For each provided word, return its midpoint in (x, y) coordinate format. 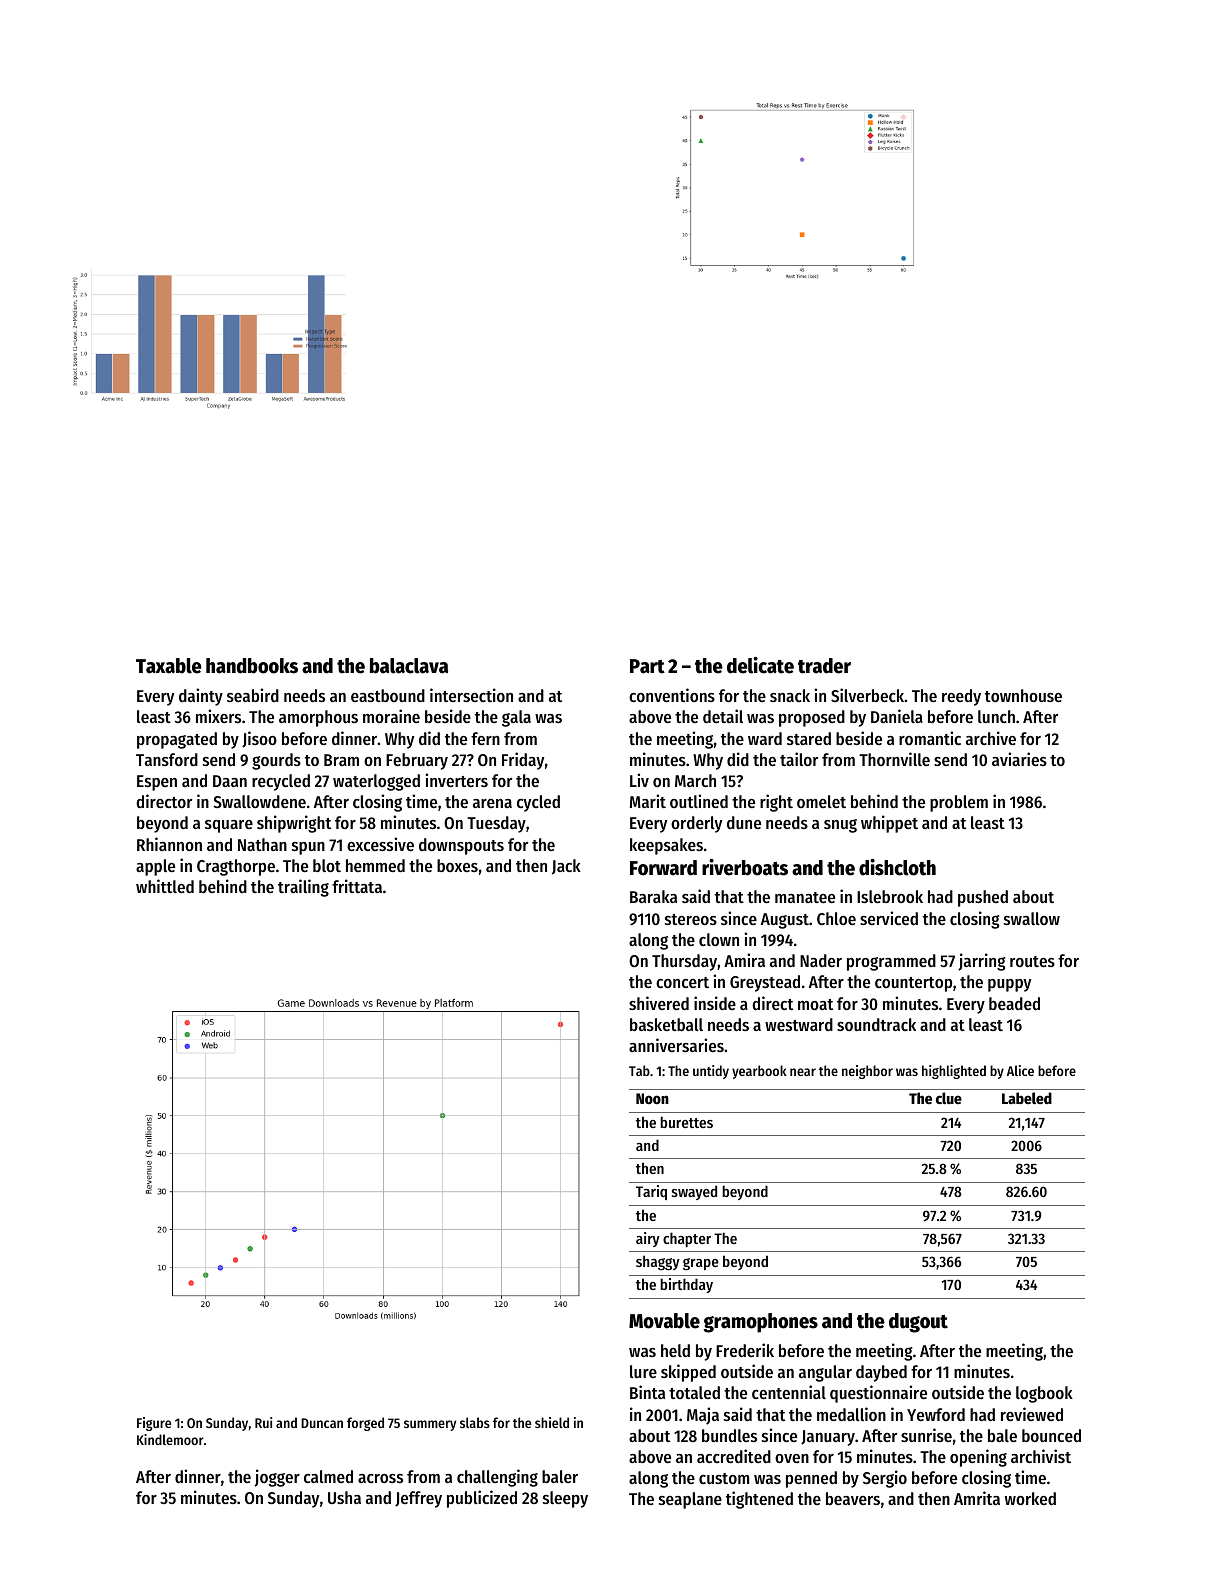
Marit (648, 801)
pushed (983, 898)
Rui (263, 1422)
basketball (666, 1024)
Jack (566, 867)
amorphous (318, 718)
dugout (918, 1323)
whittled (165, 886)
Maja (703, 1416)
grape (701, 1264)
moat (815, 1004)
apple (155, 867)
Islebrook (890, 896)
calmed (328, 1476)
